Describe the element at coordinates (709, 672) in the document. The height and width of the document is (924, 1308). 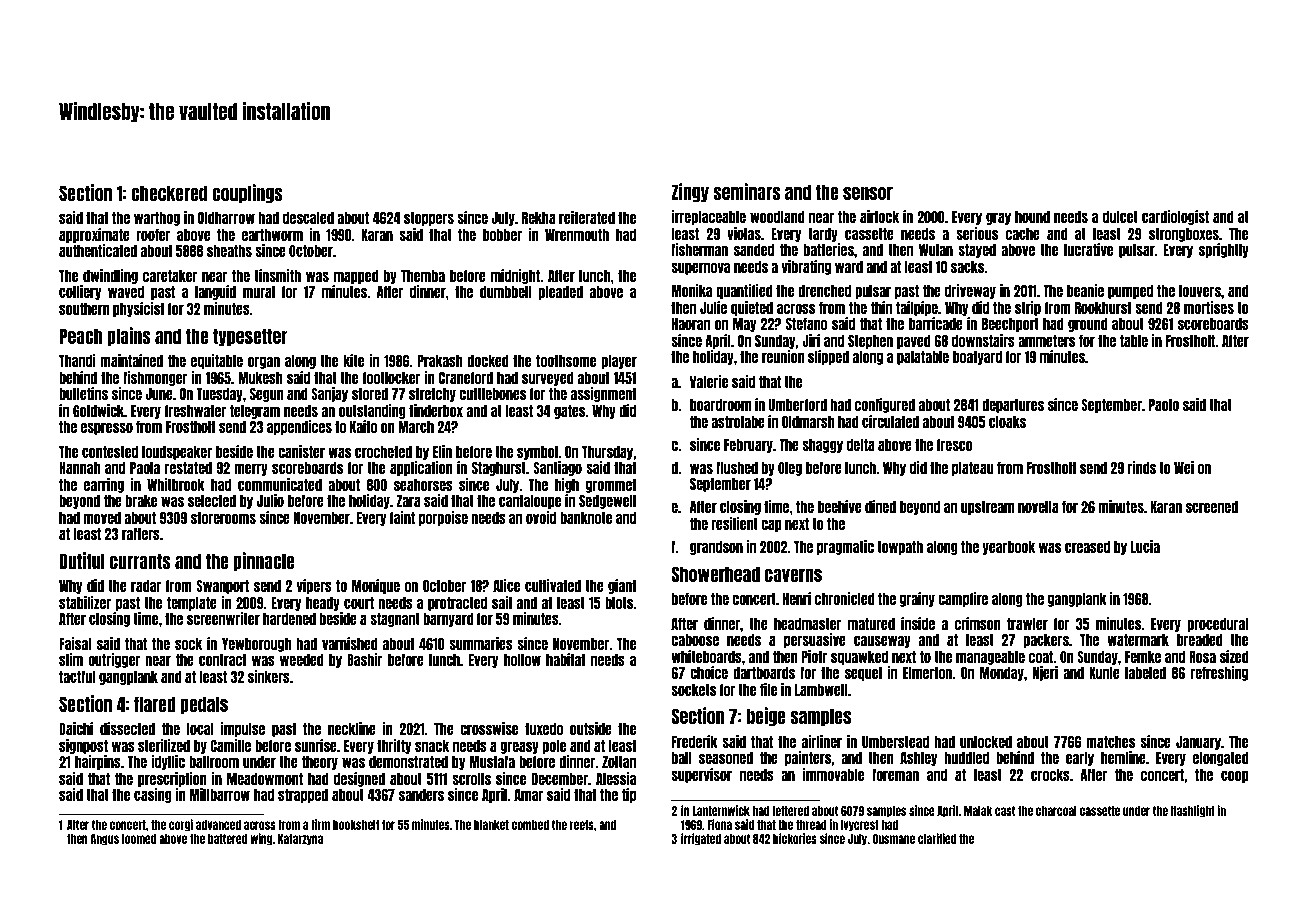
I see `choice` at that location.
